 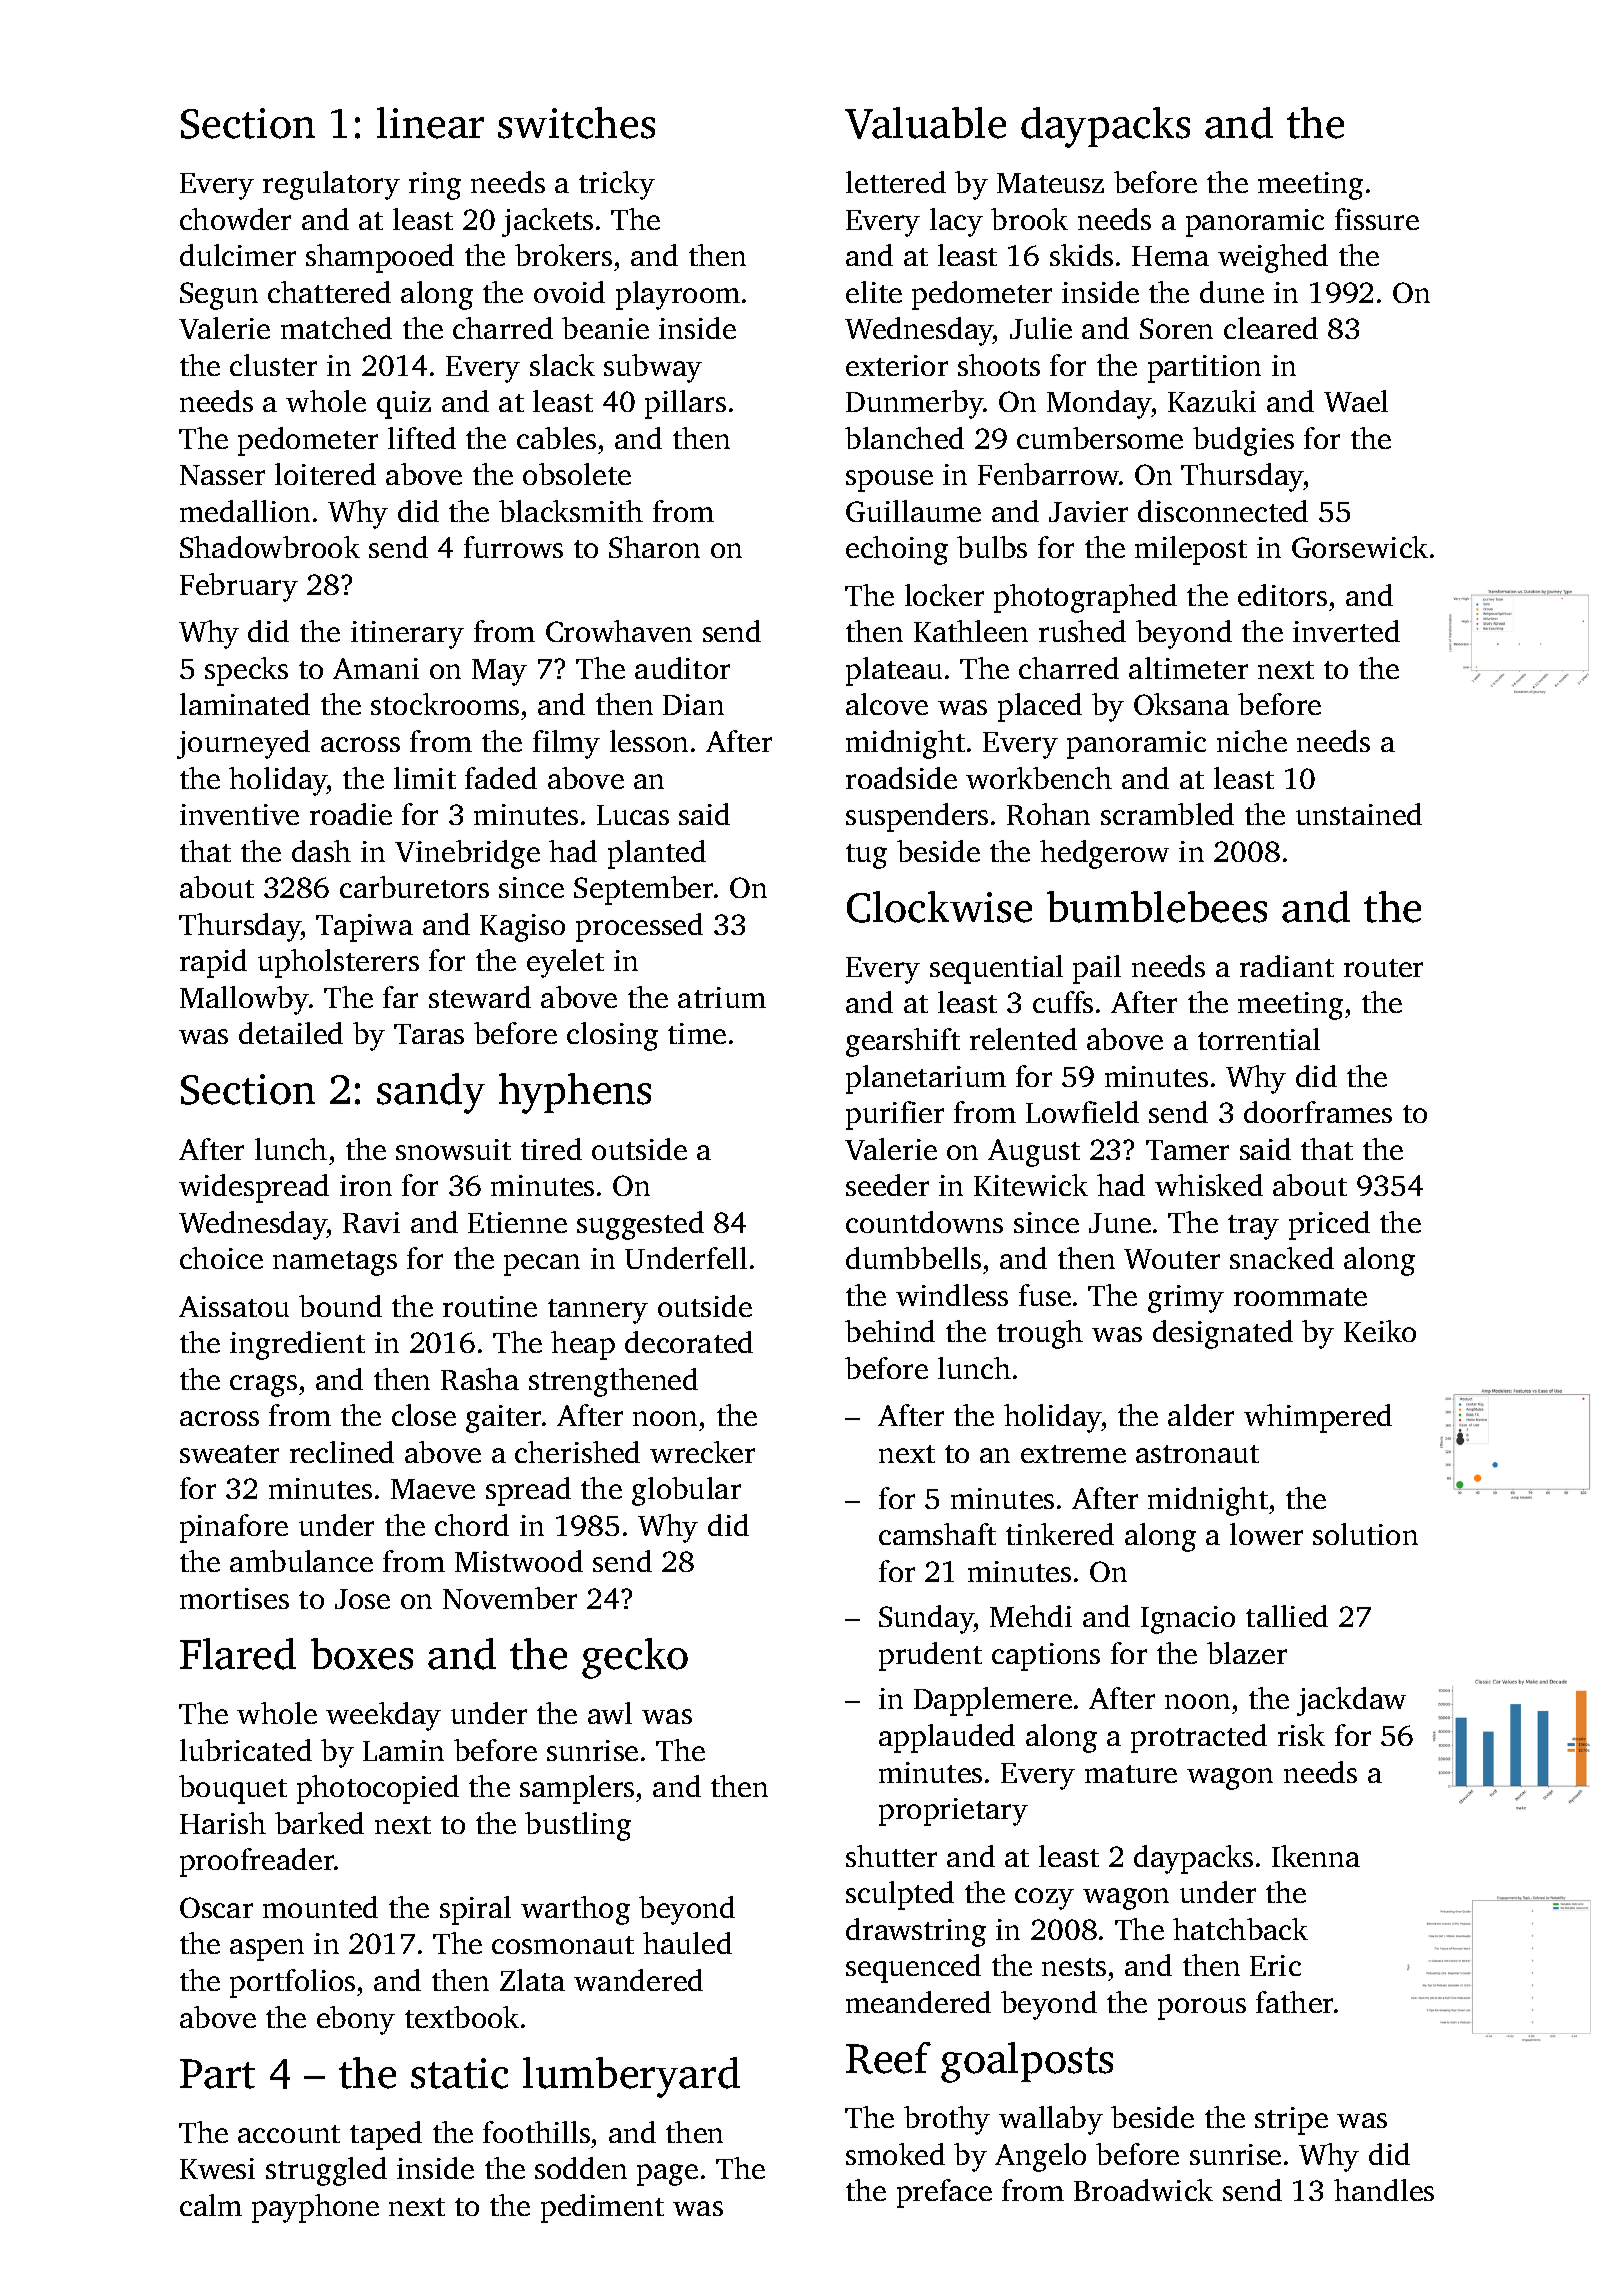 I want to click on reclined, so click(x=342, y=1452).
